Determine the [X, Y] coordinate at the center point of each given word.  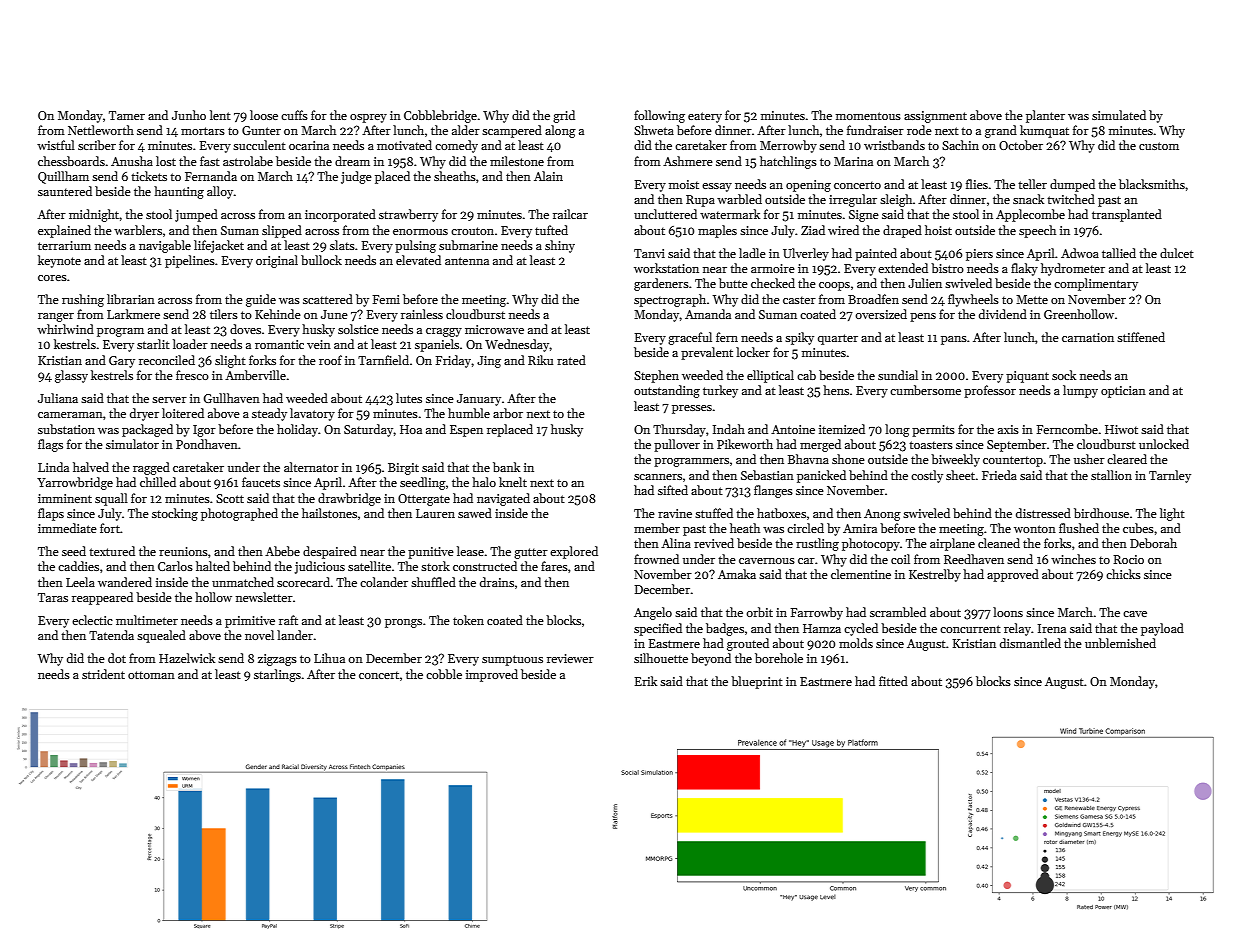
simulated [1119, 115]
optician [1123, 392]
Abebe [282, 551]
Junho [189, 115]
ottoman [151, 675]
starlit [153, 344]
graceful [690, 338]
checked [773, 283]
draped [902, 231]
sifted [673, 490]
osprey [368, 118]
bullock [321, 260]
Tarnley [1170, 476]
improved [492, 675]
